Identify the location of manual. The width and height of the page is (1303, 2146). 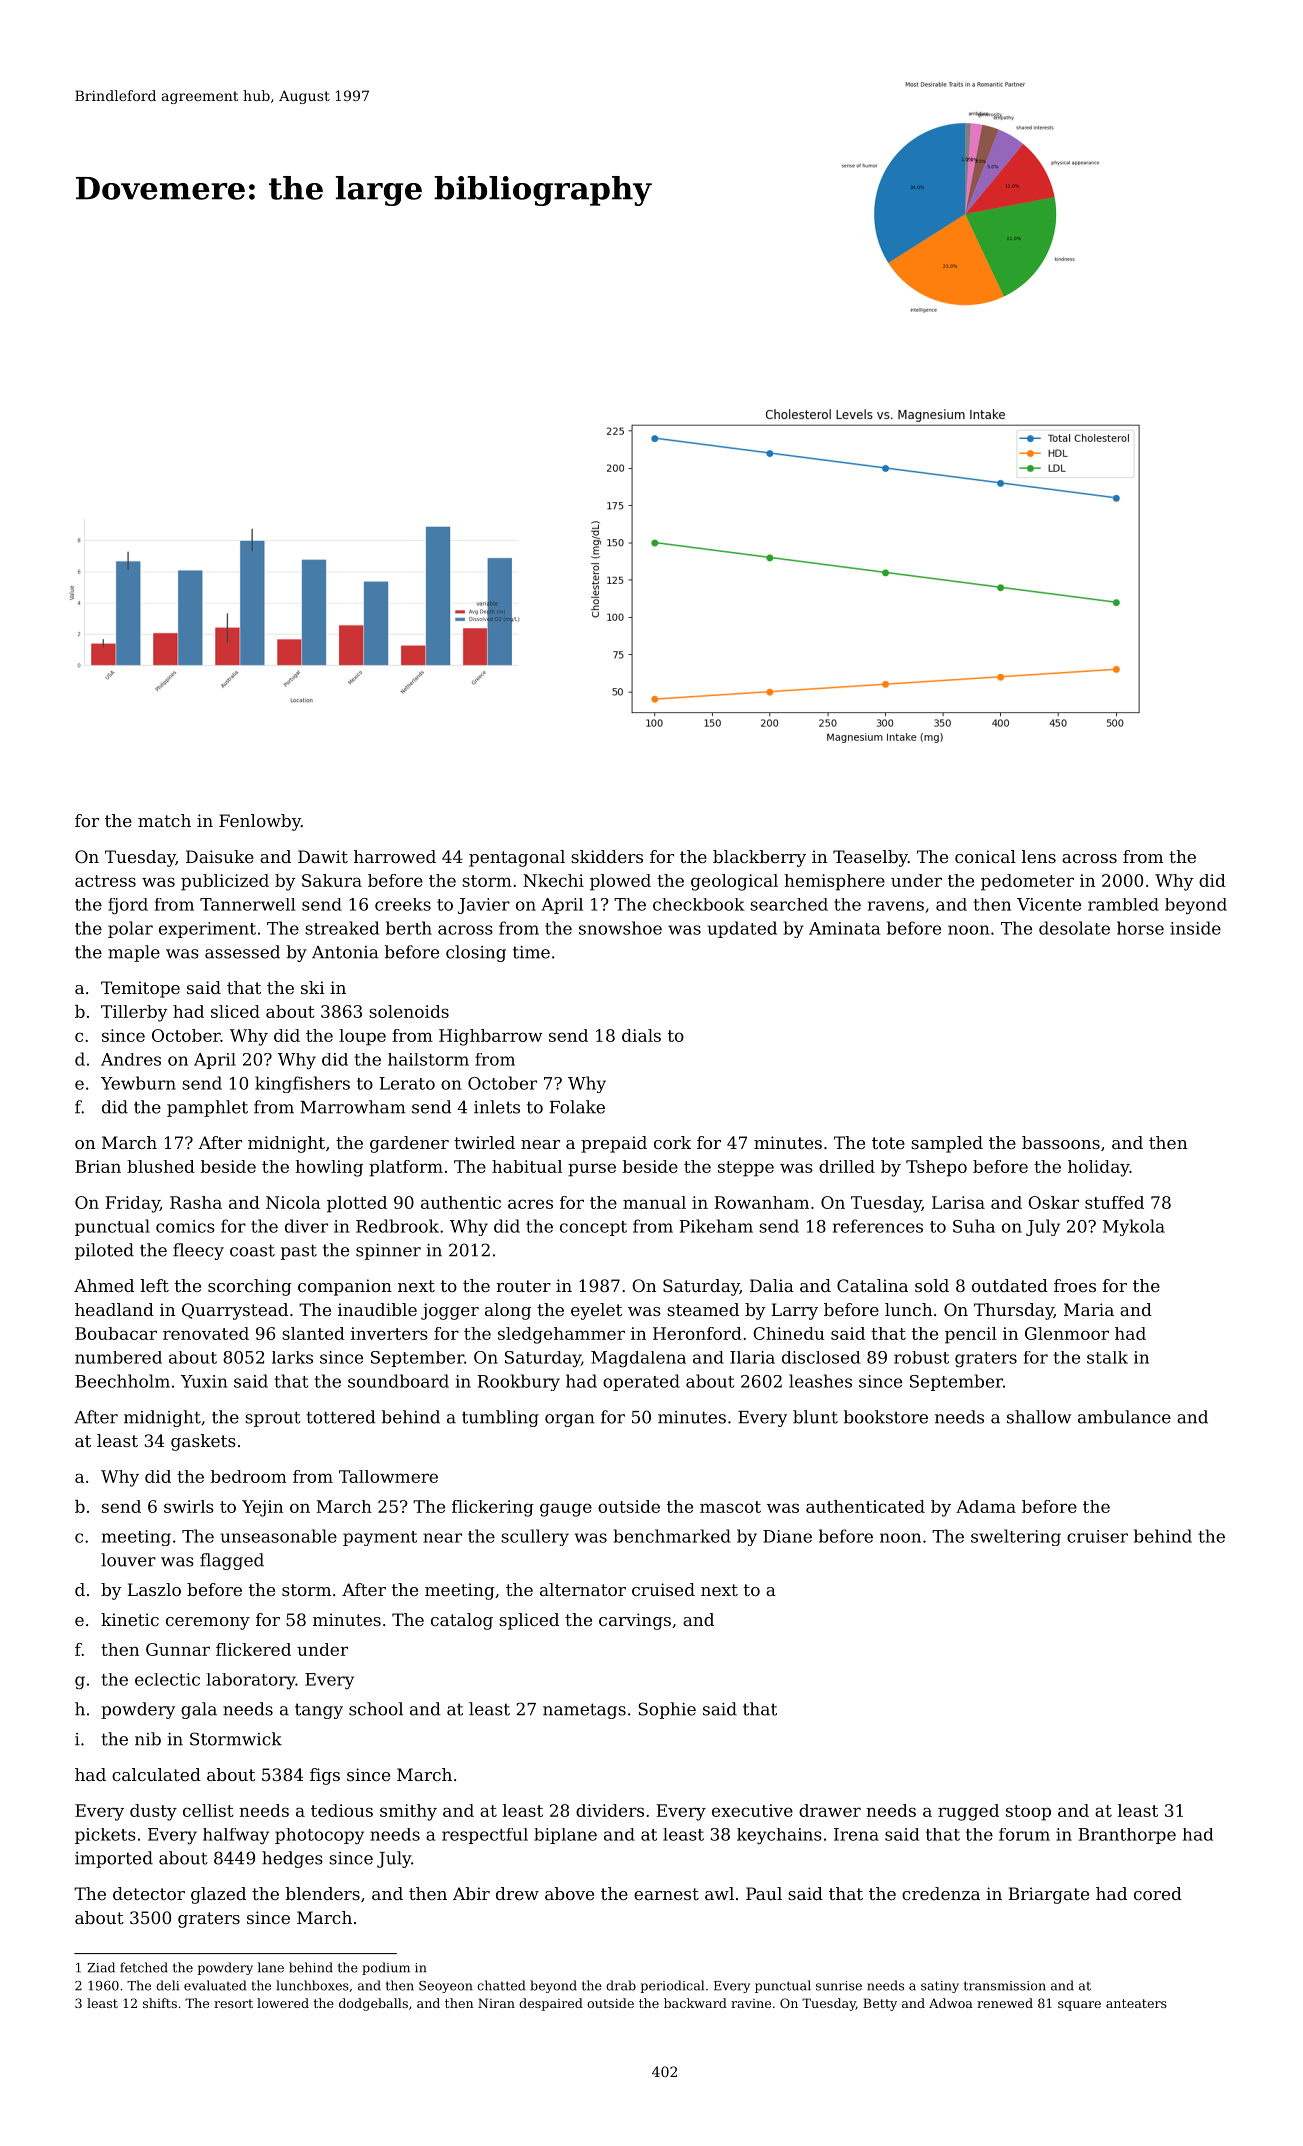
(654, 1202).
